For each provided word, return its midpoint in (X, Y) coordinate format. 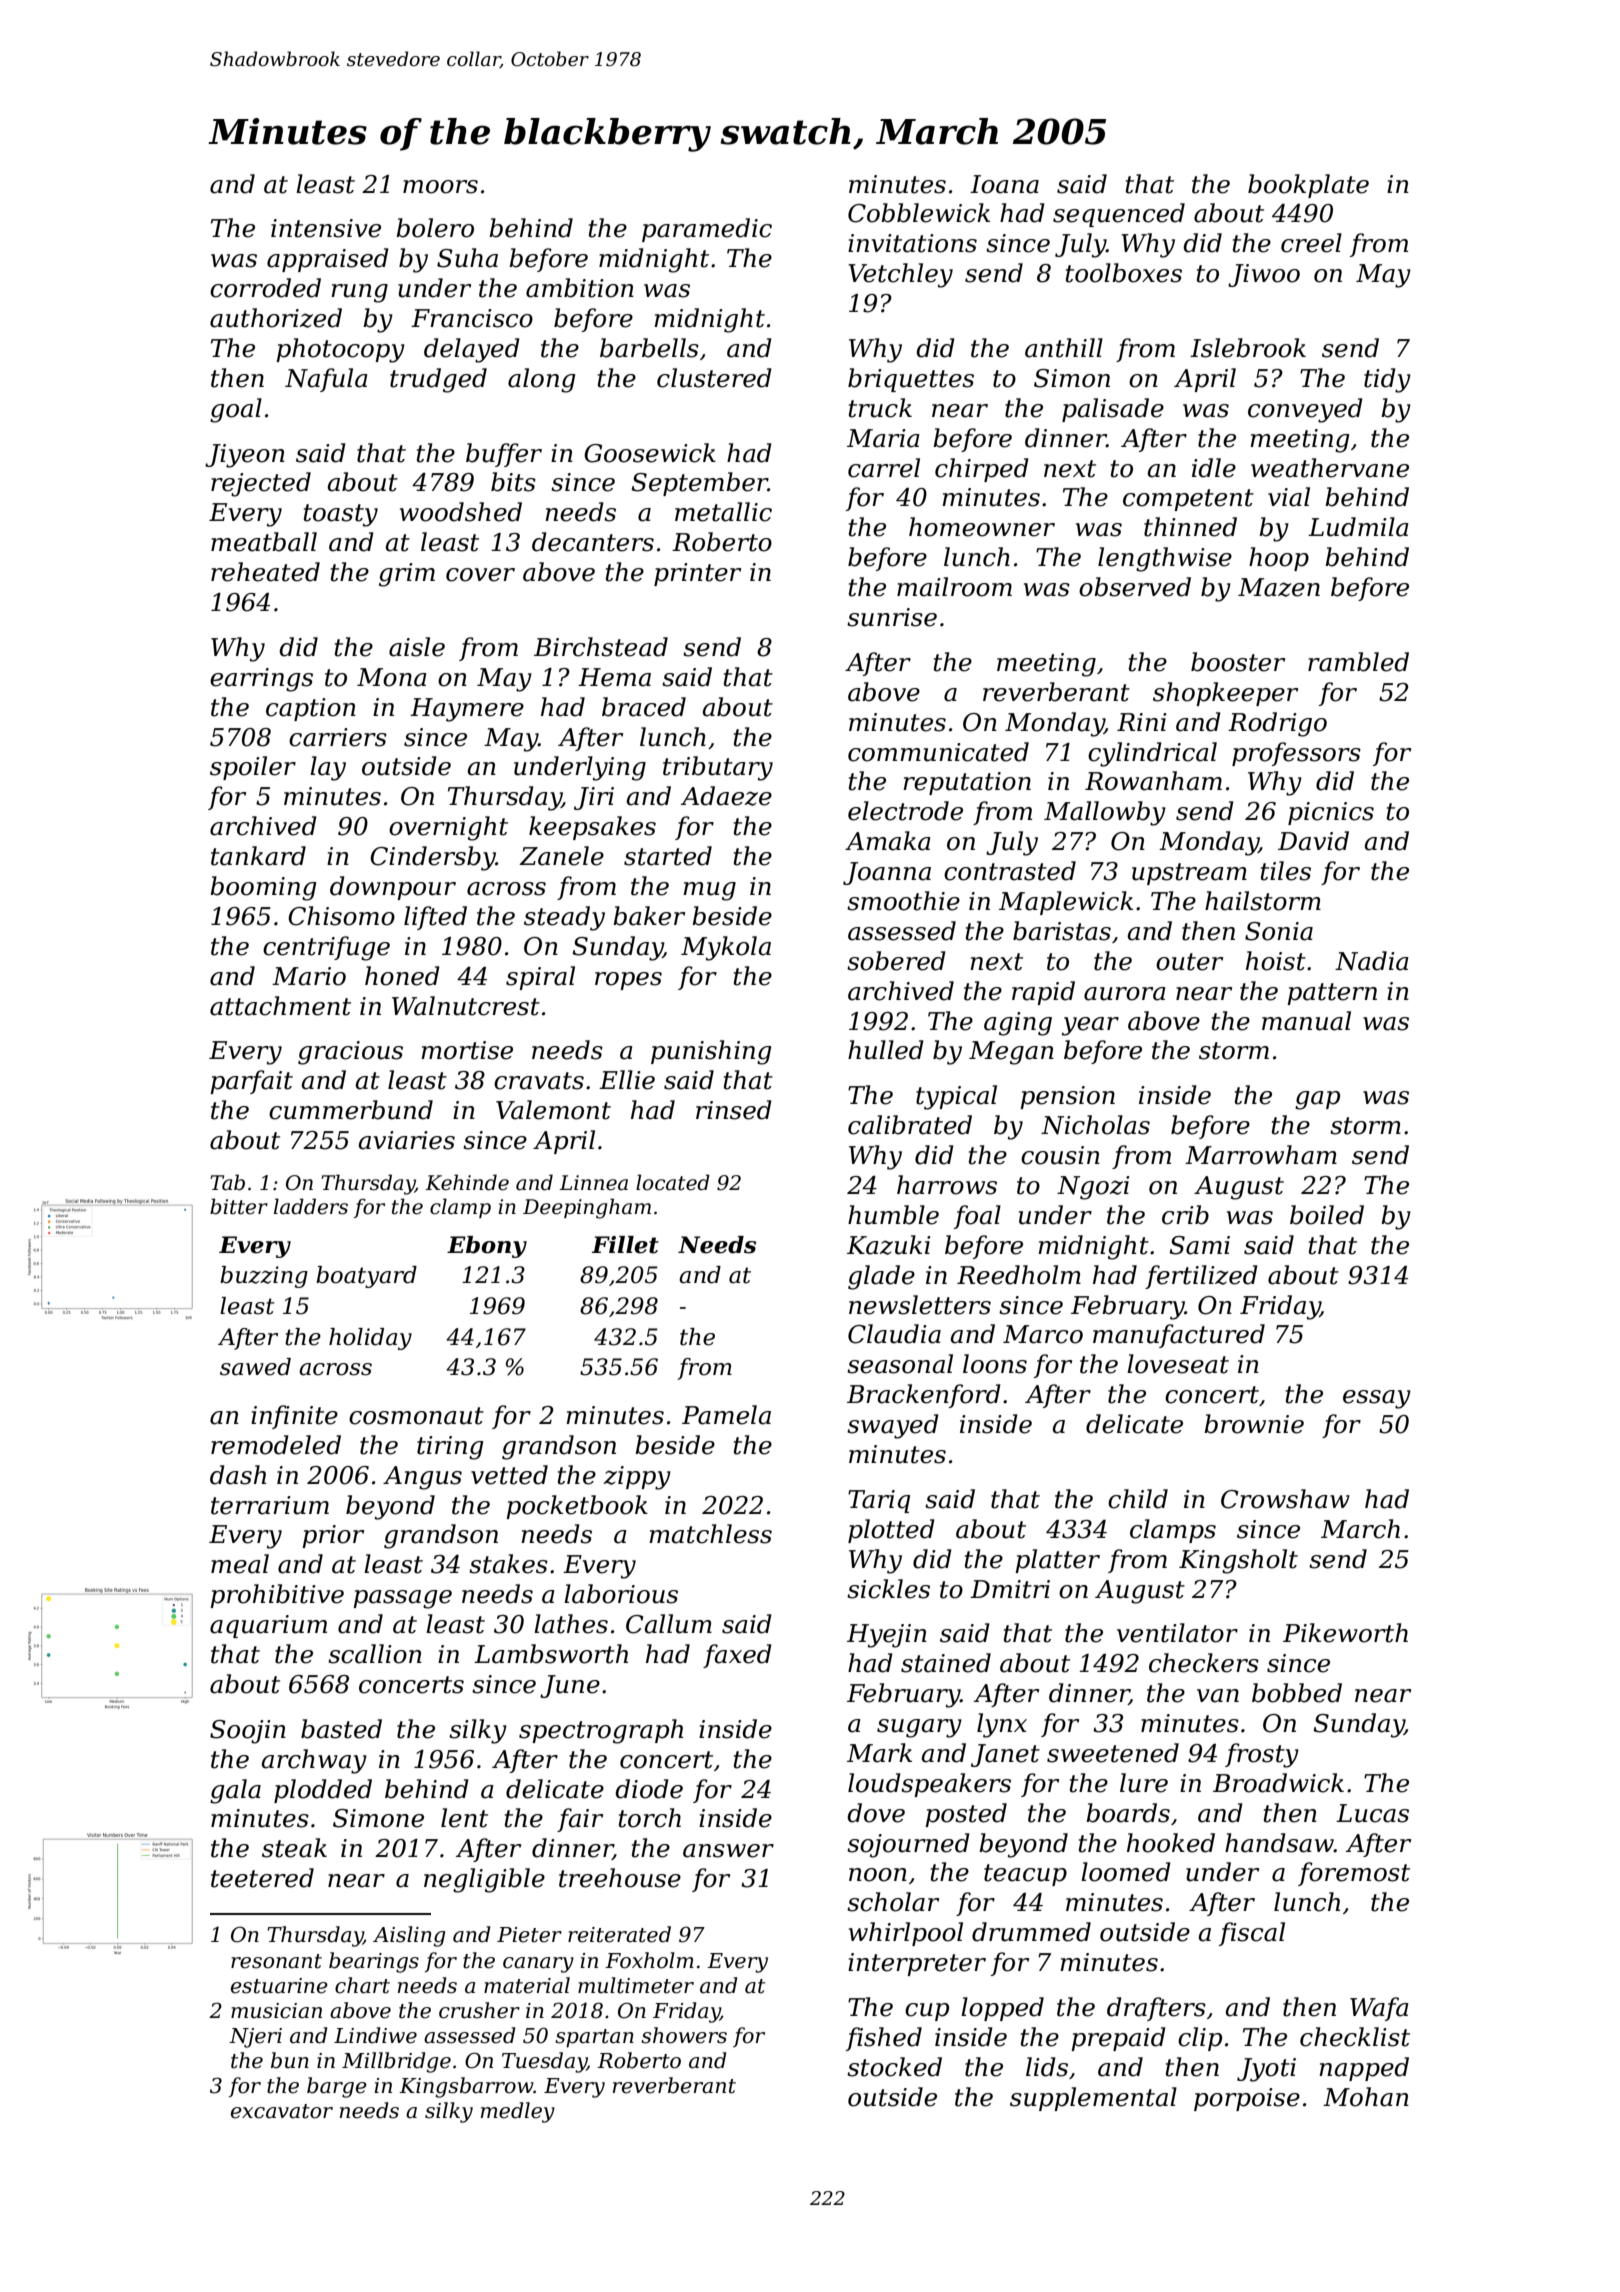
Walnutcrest (466, 1006)
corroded (265, 288)
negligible (484, 1880)
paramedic (707, 230)
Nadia (1372, 961)
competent (1188, 500)
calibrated (910, 1125)
